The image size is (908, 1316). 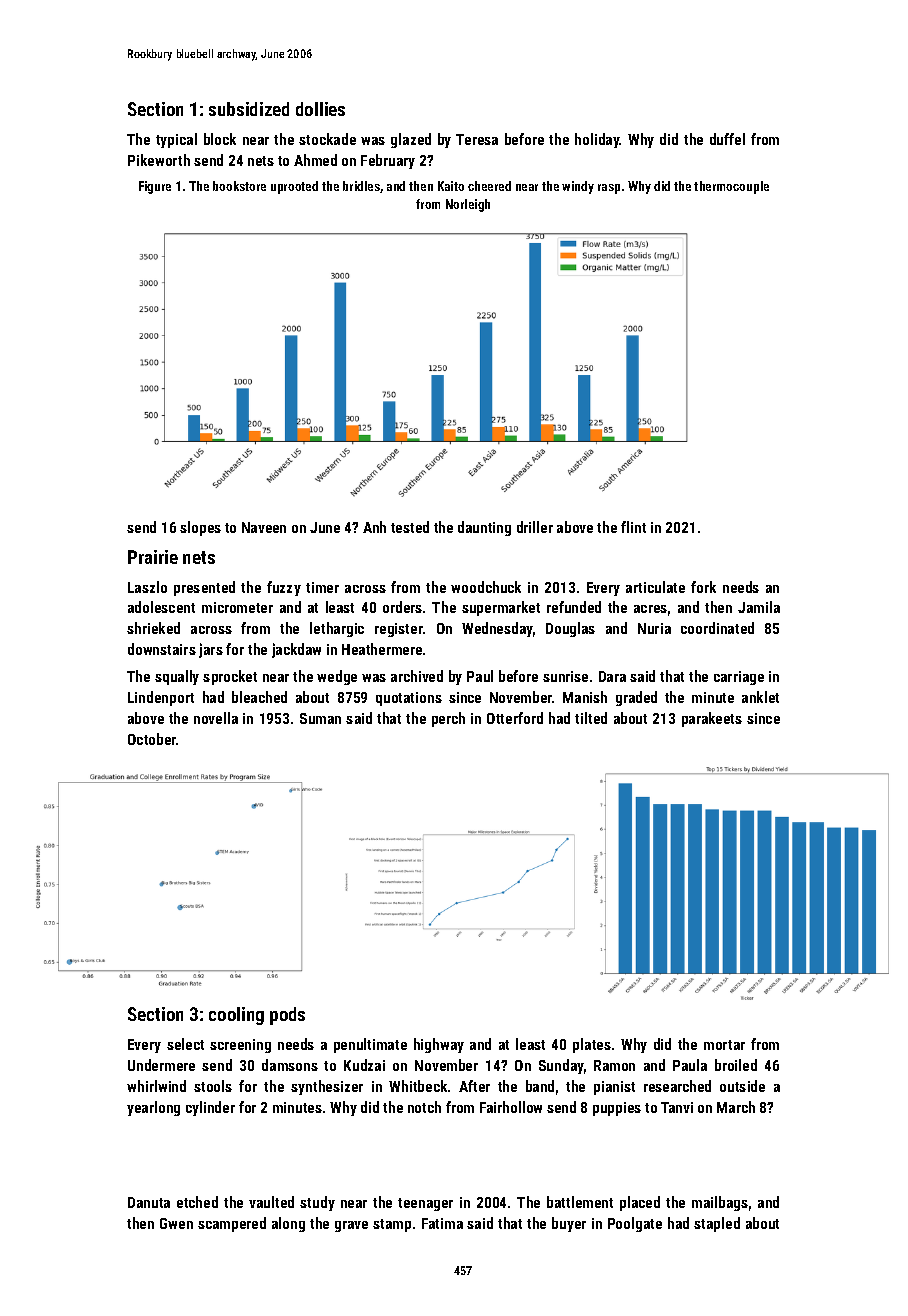 What do you see at coordinates (677, 1086) in the image?
I see `researched` at bounding box center [677, 1086].
